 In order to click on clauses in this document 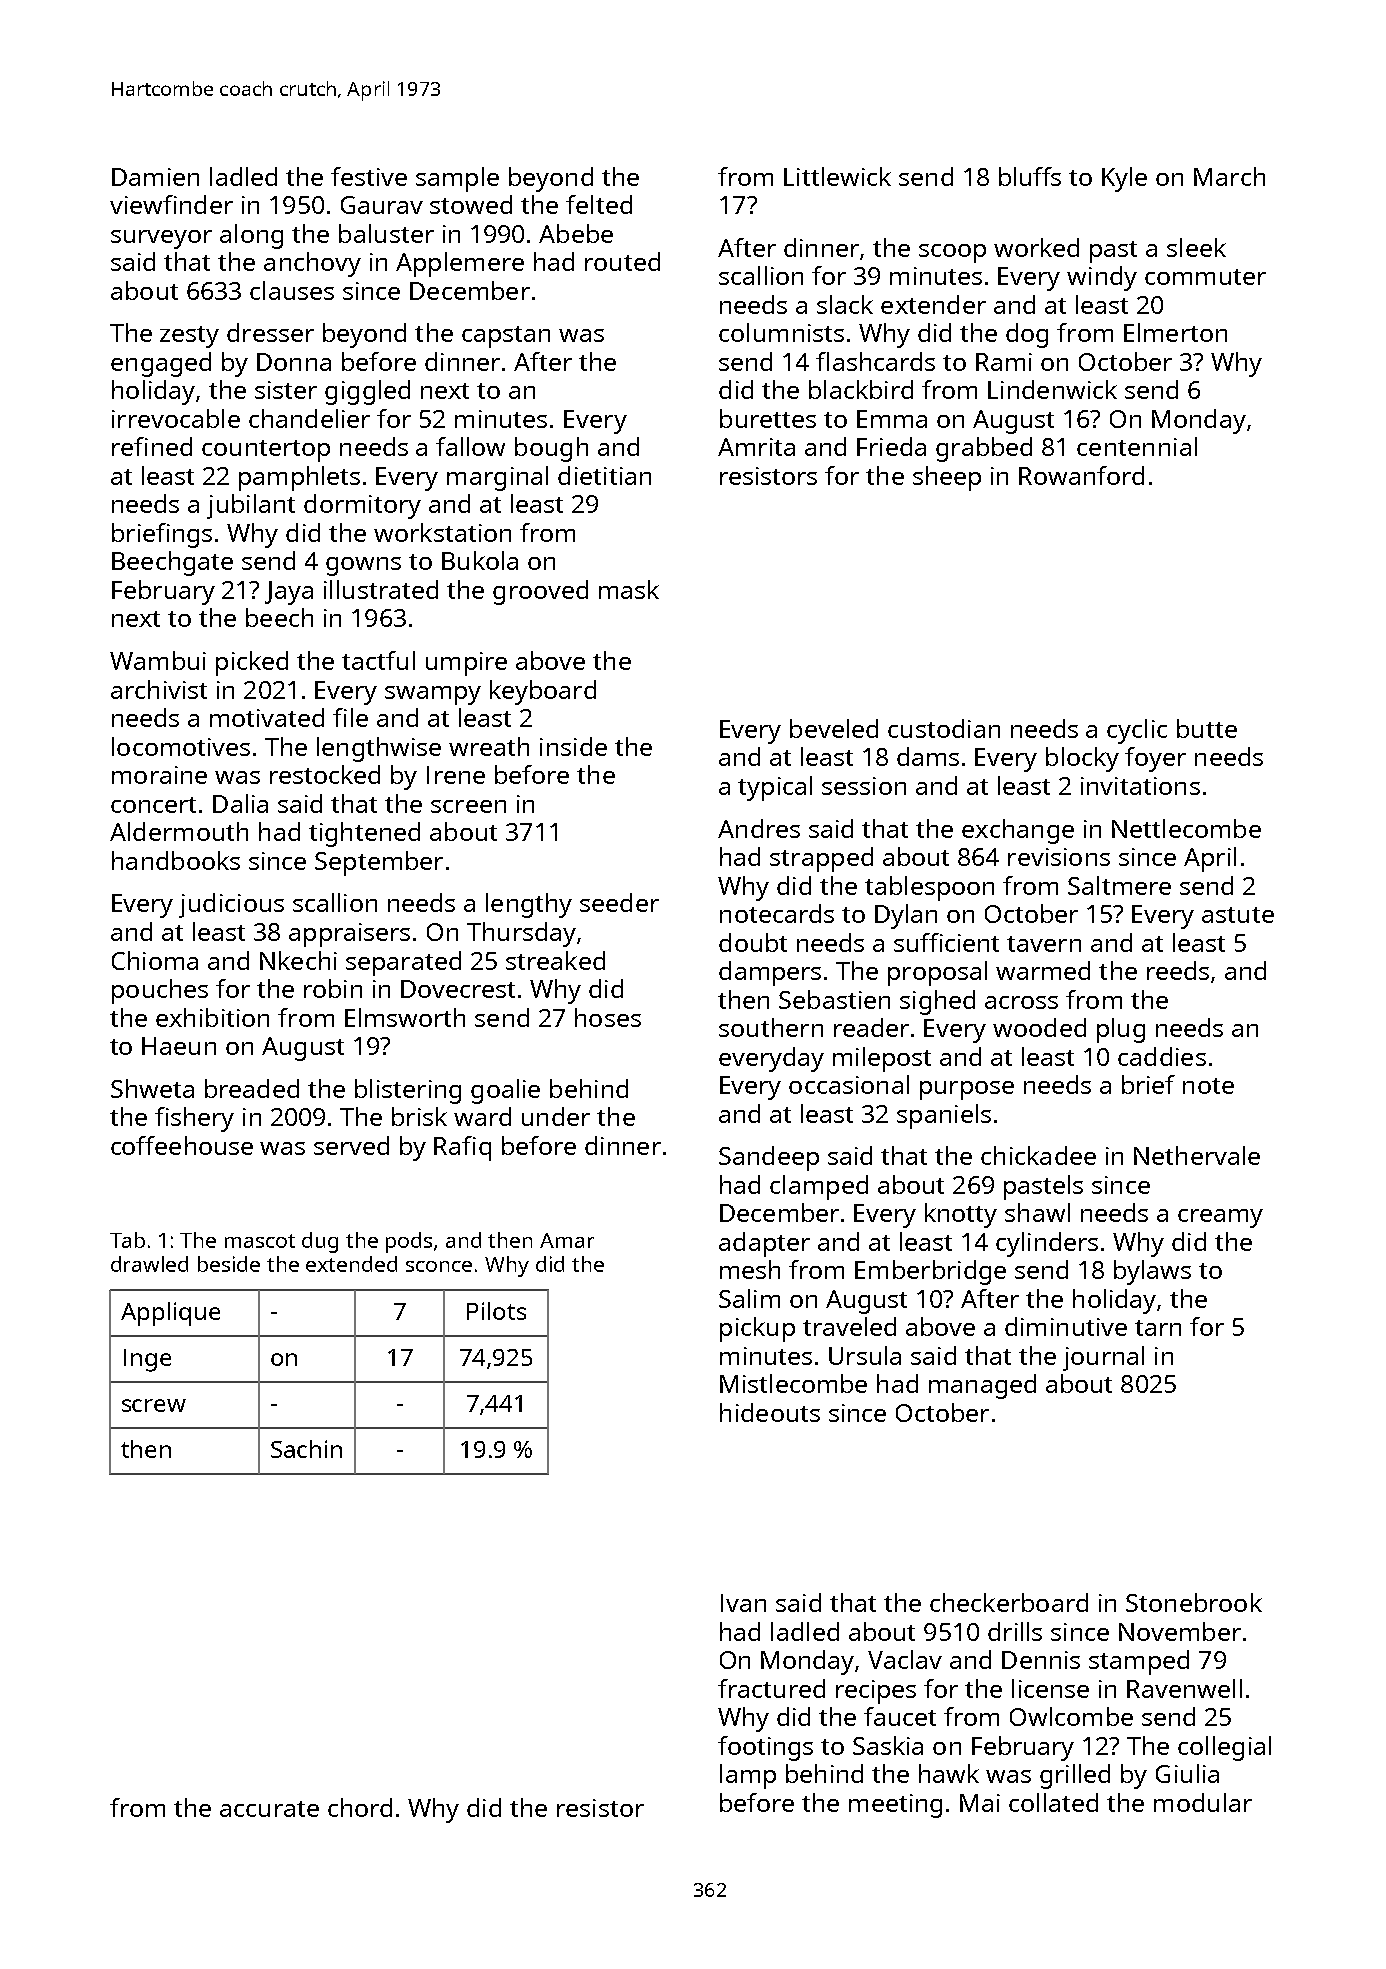, I will do `click(292, 290)`.
